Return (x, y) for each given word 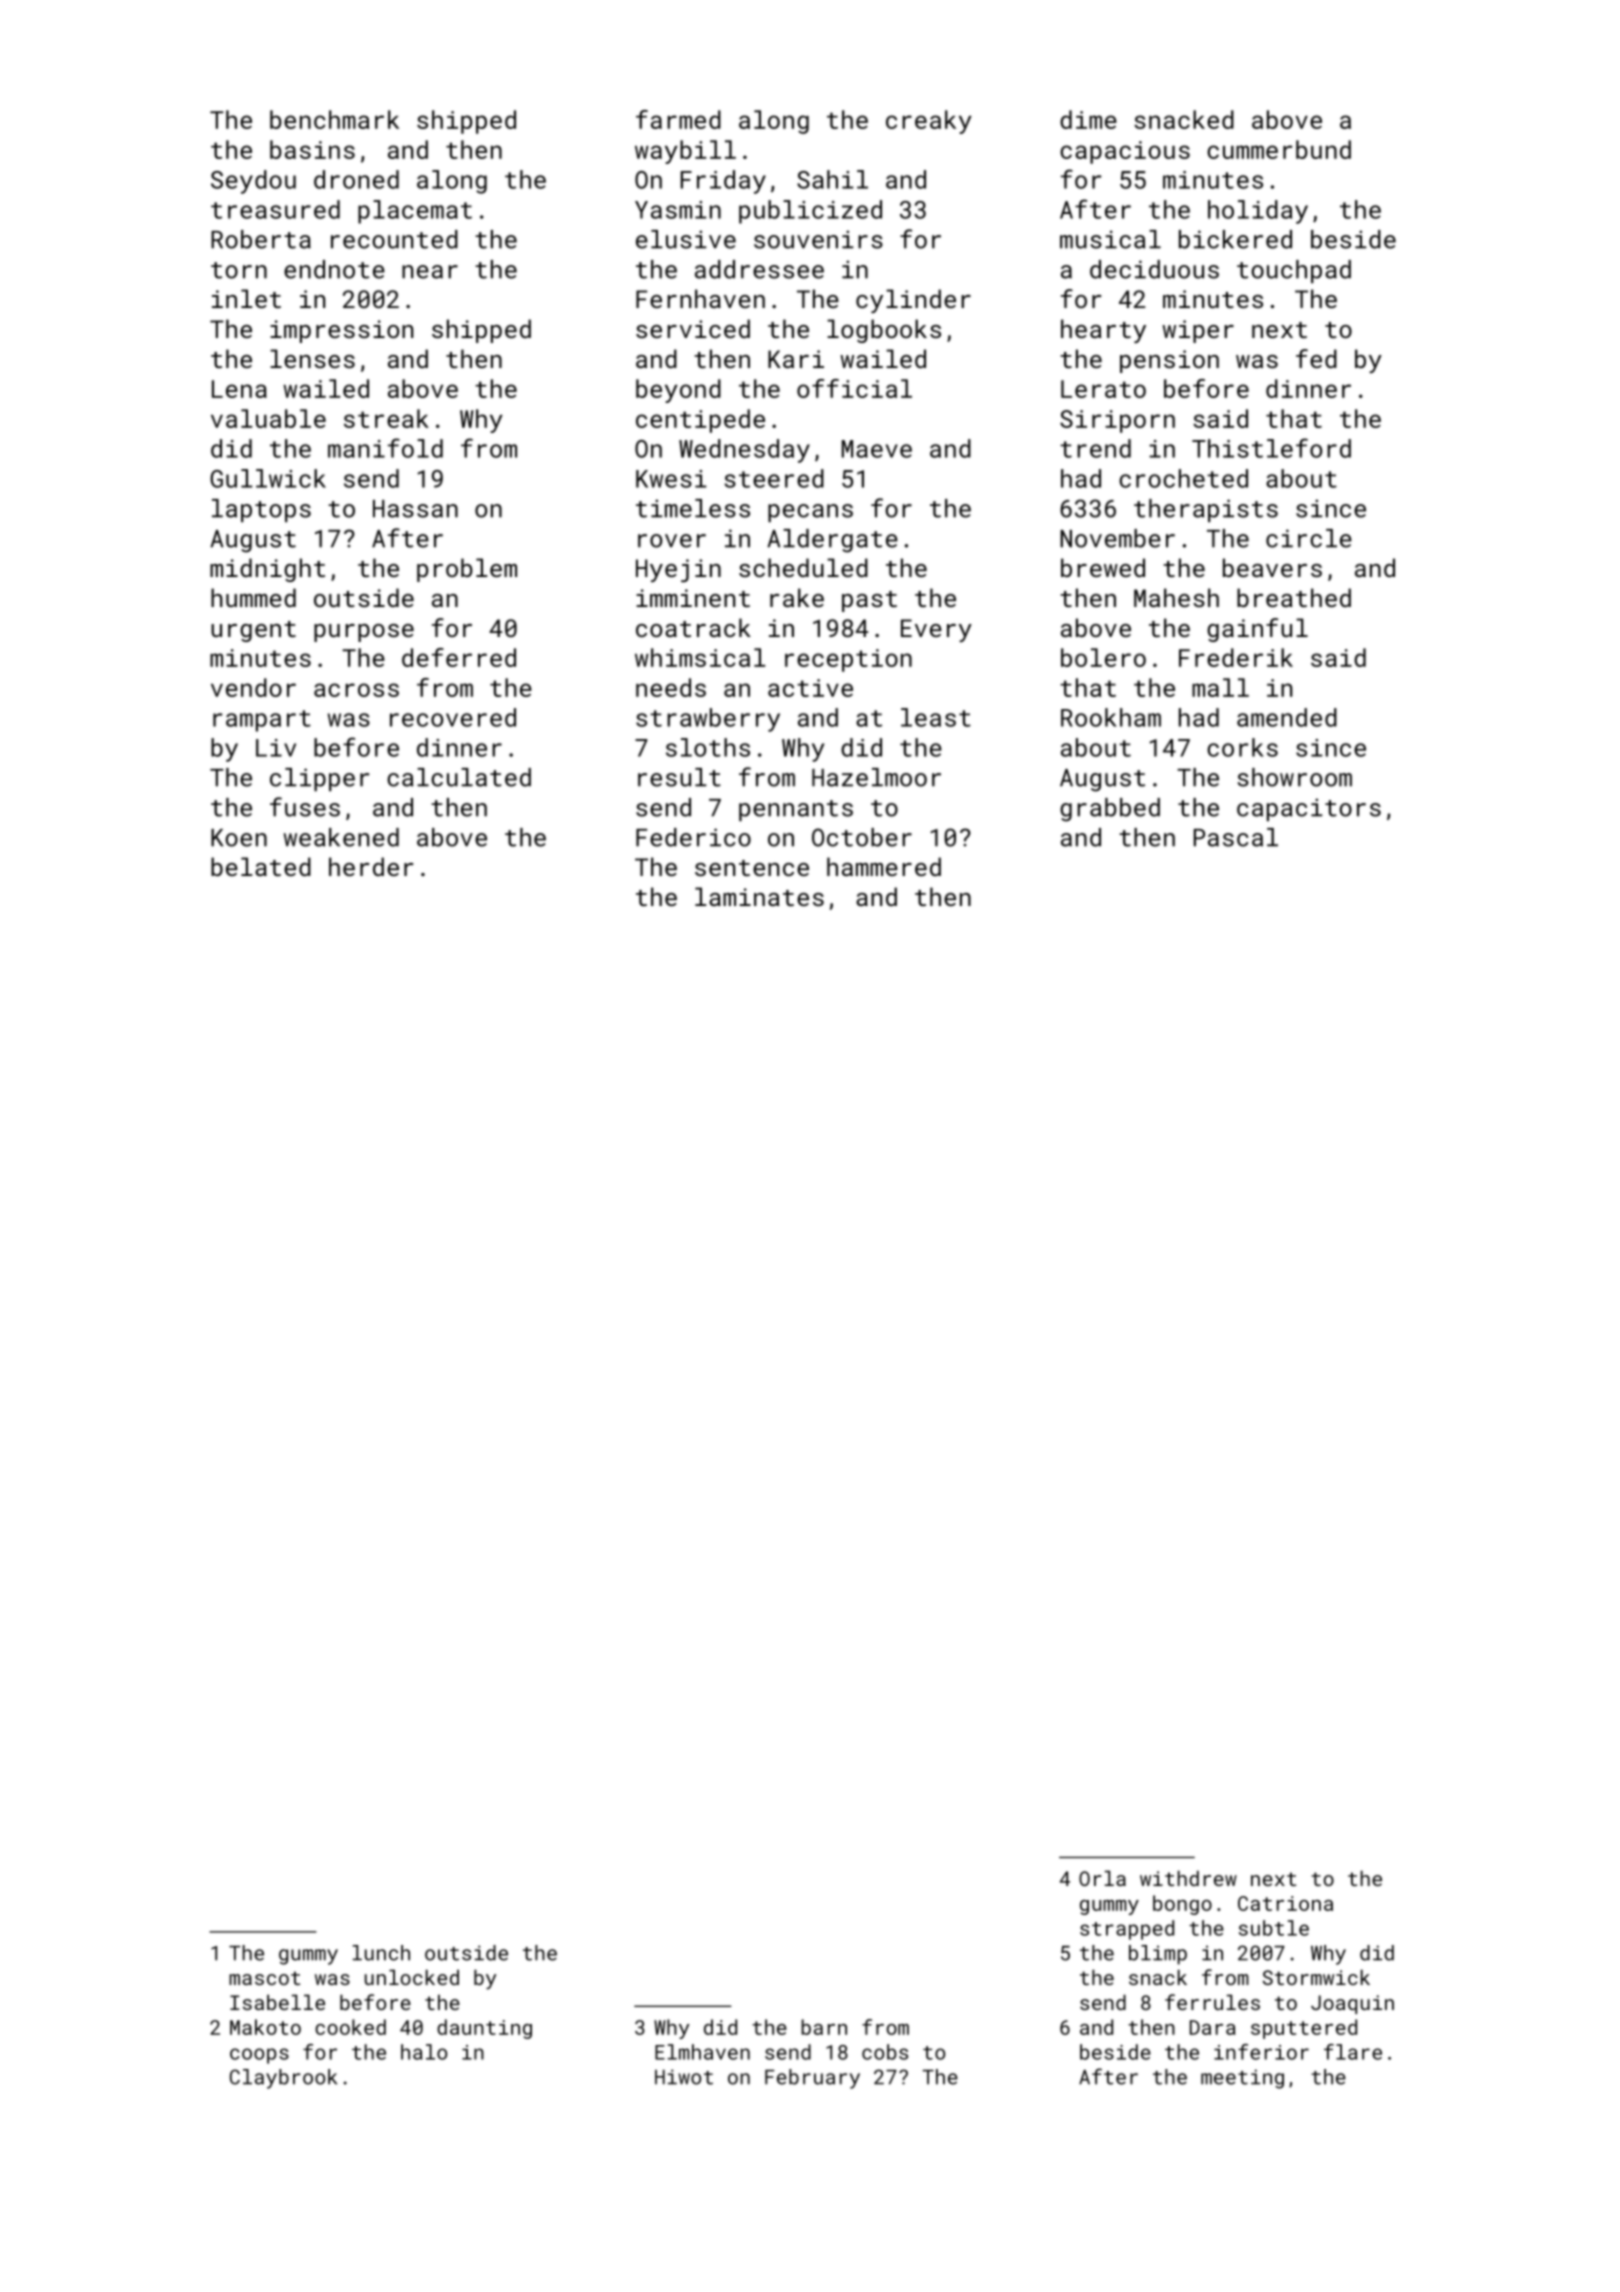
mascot (264, 1978)
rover (672, 541)
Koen (239, 838)
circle (1309, 538)
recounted (394, 239)
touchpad (1294, 271)
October (862, 837)
